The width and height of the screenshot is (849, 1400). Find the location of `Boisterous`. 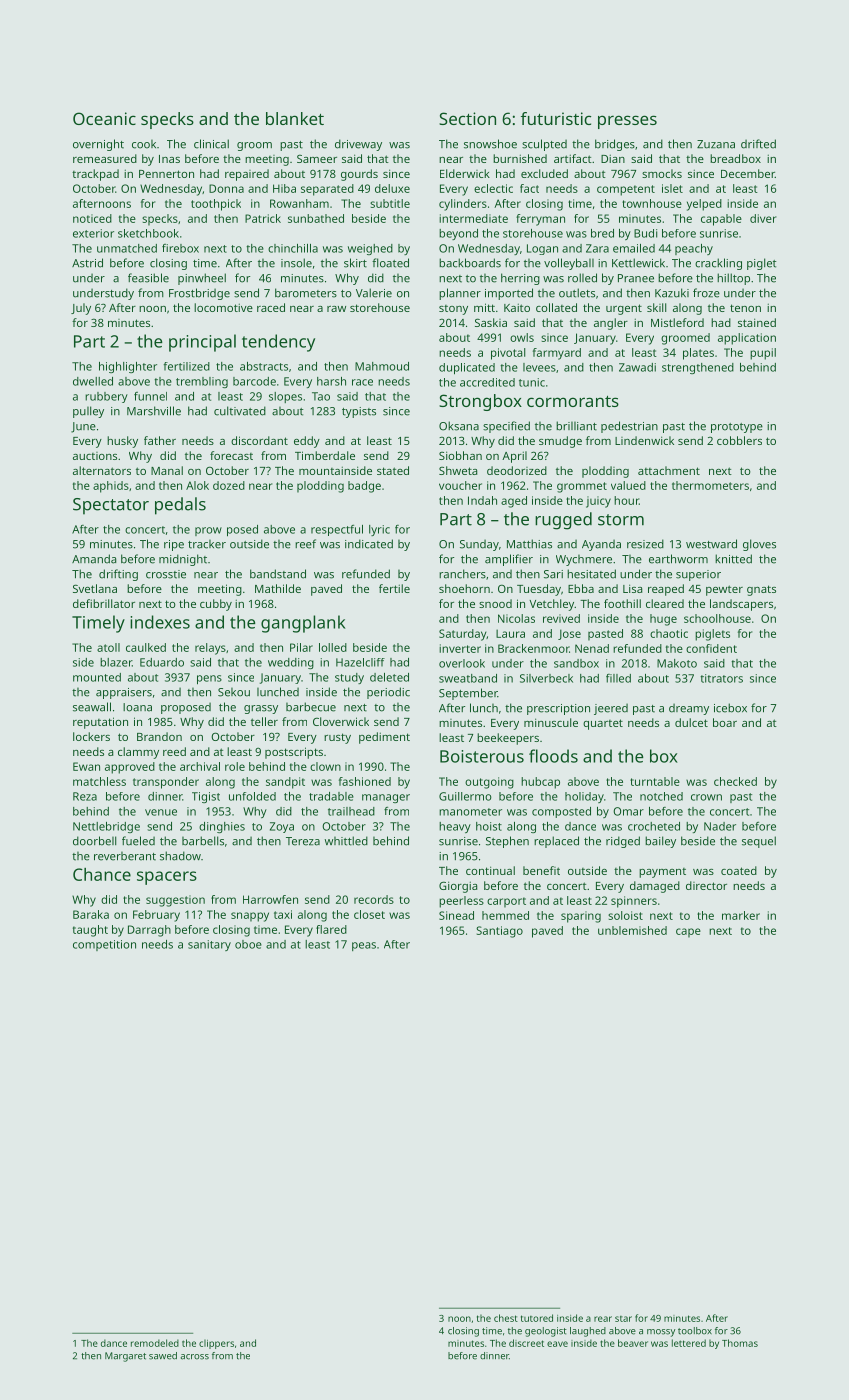

Boisterous is located at coordinates (482, 756).
